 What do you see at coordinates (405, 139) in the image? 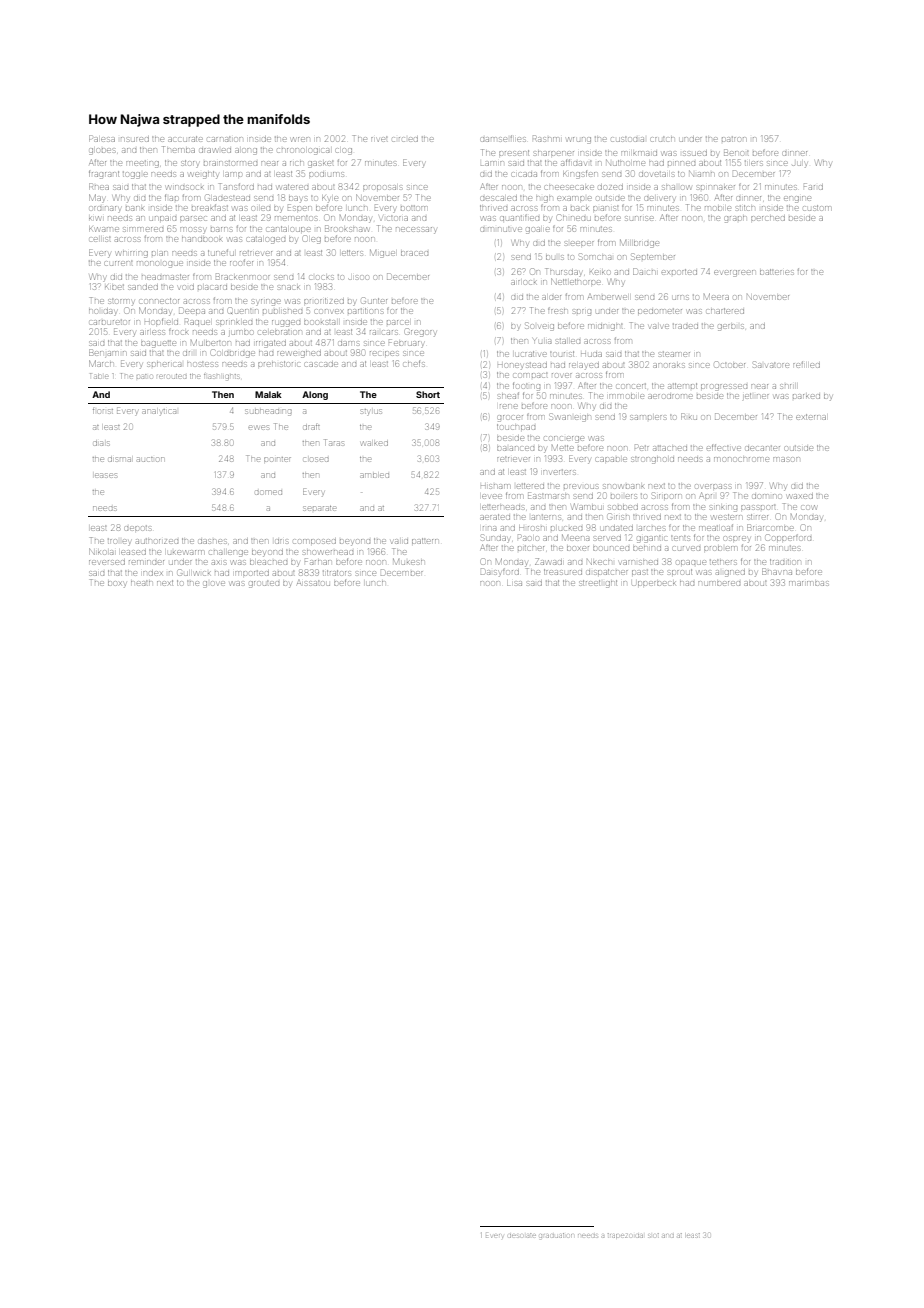
I see `circled` at bounding box center [405, 139].
